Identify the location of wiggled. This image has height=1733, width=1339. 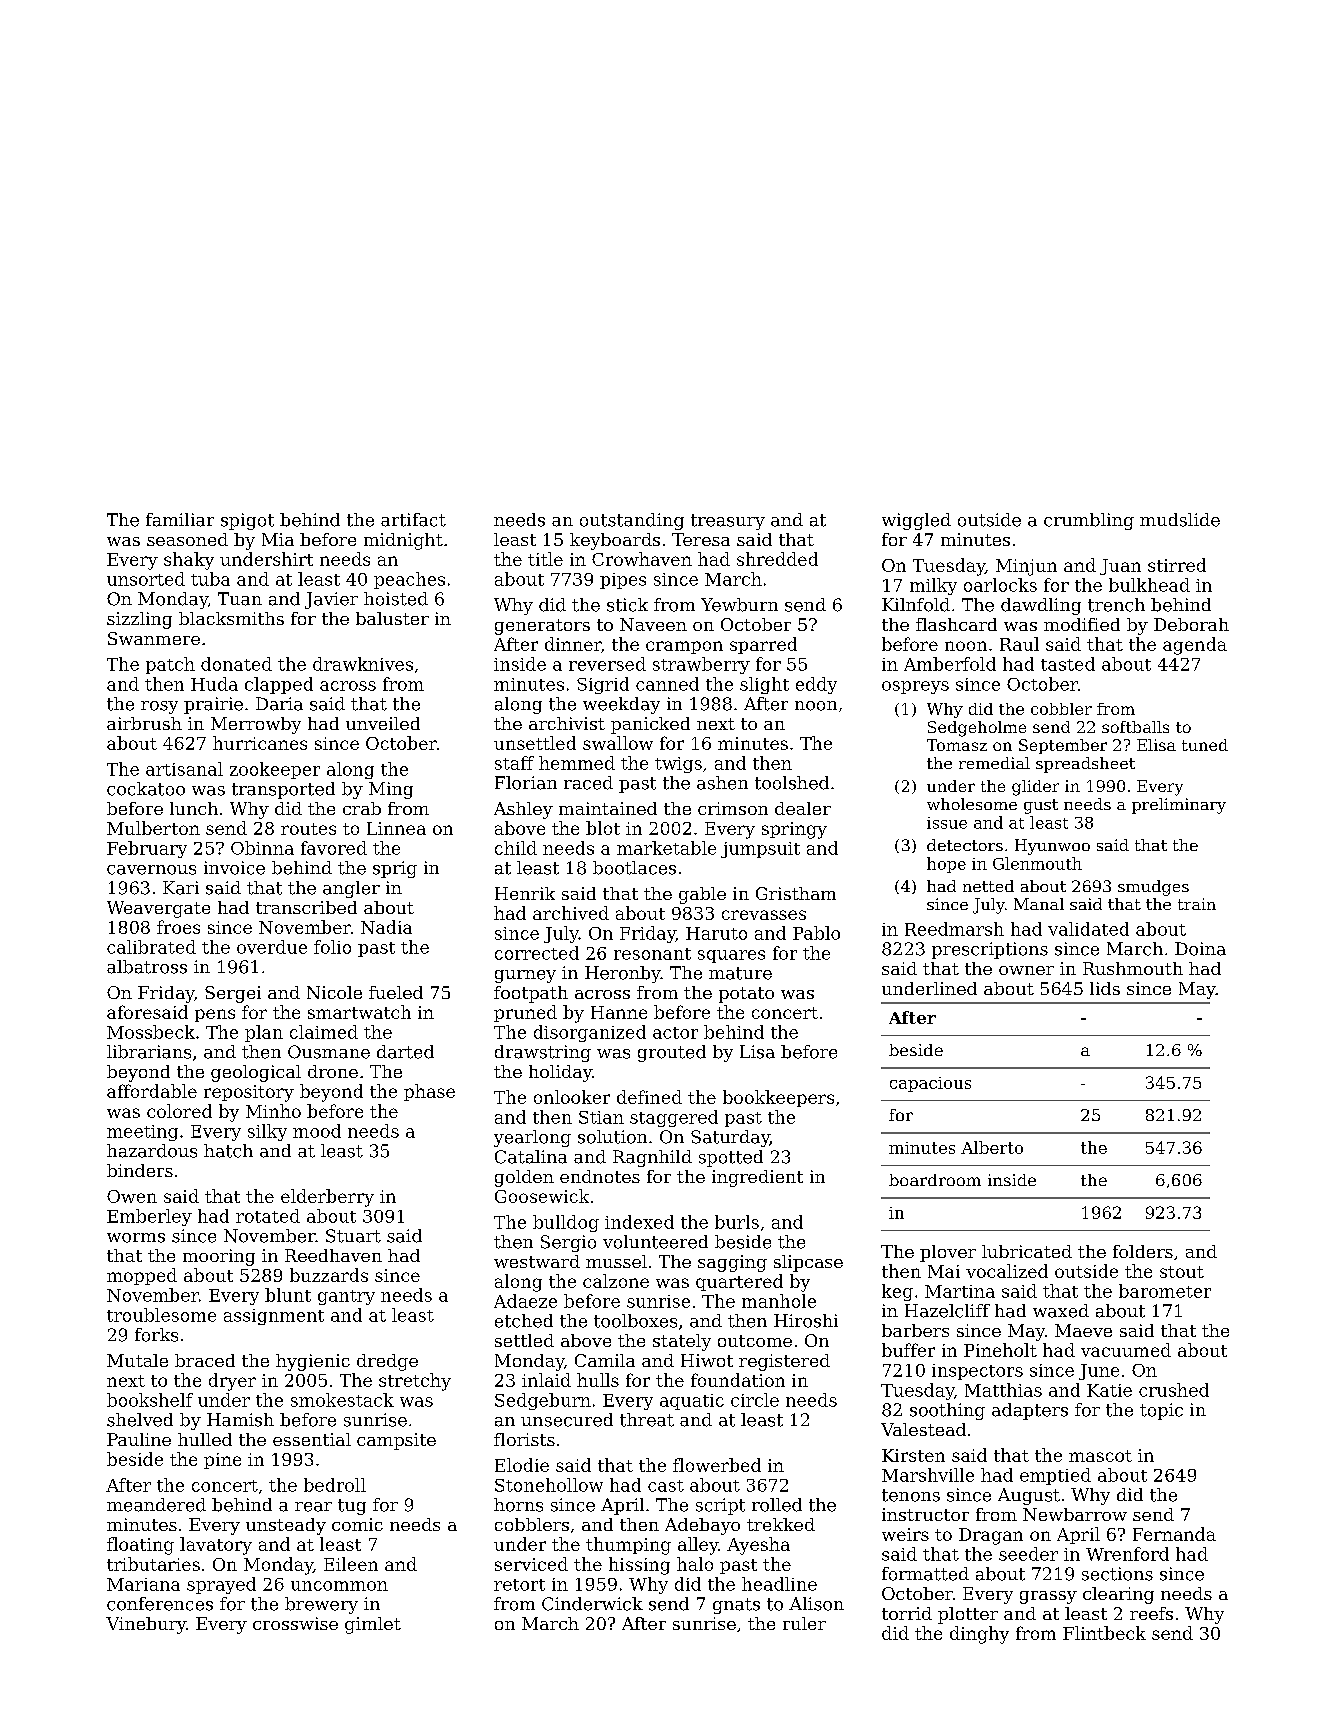
(916, 521).
